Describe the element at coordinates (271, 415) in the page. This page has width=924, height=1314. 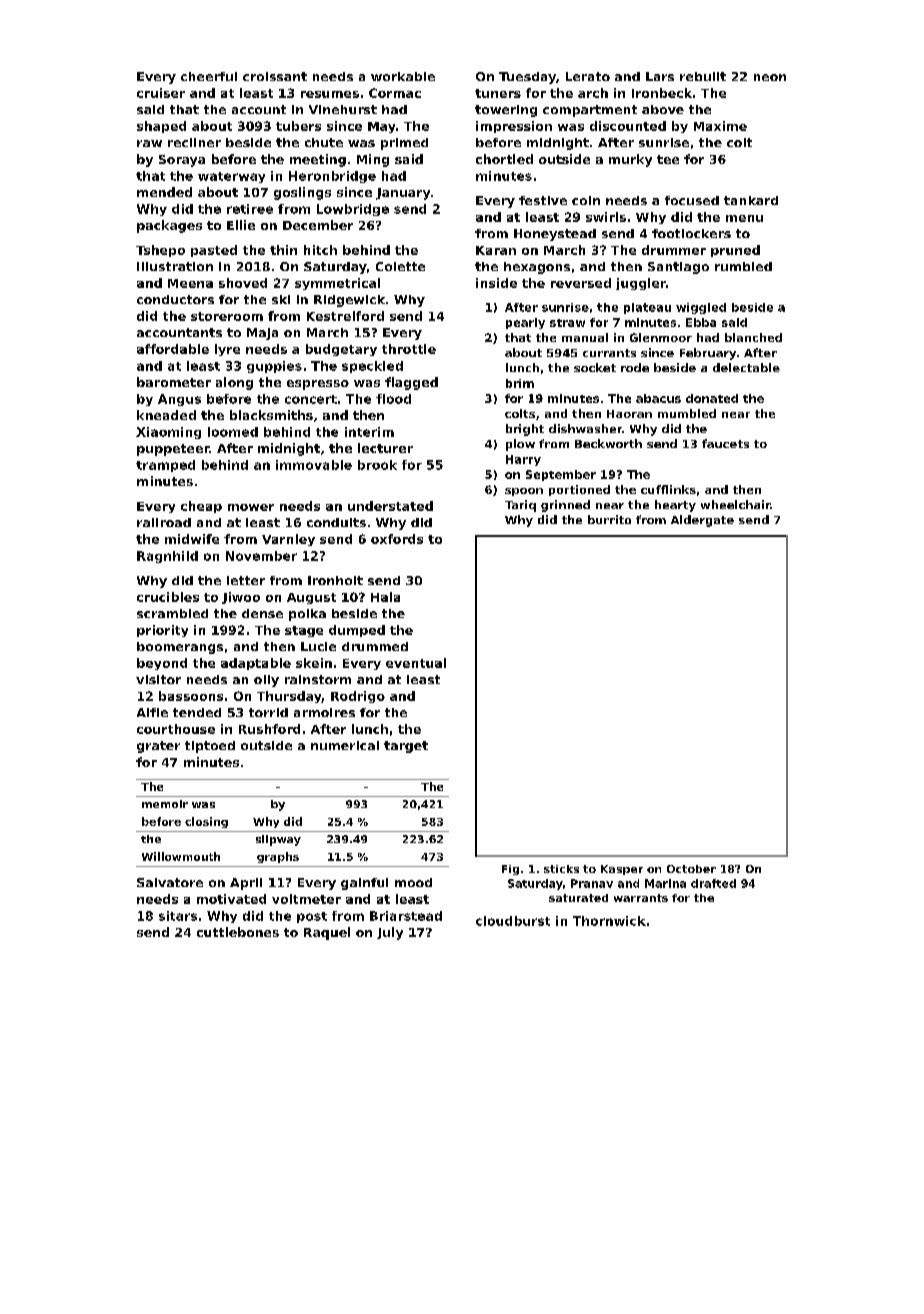
I see `blacksmiths` at that location.
